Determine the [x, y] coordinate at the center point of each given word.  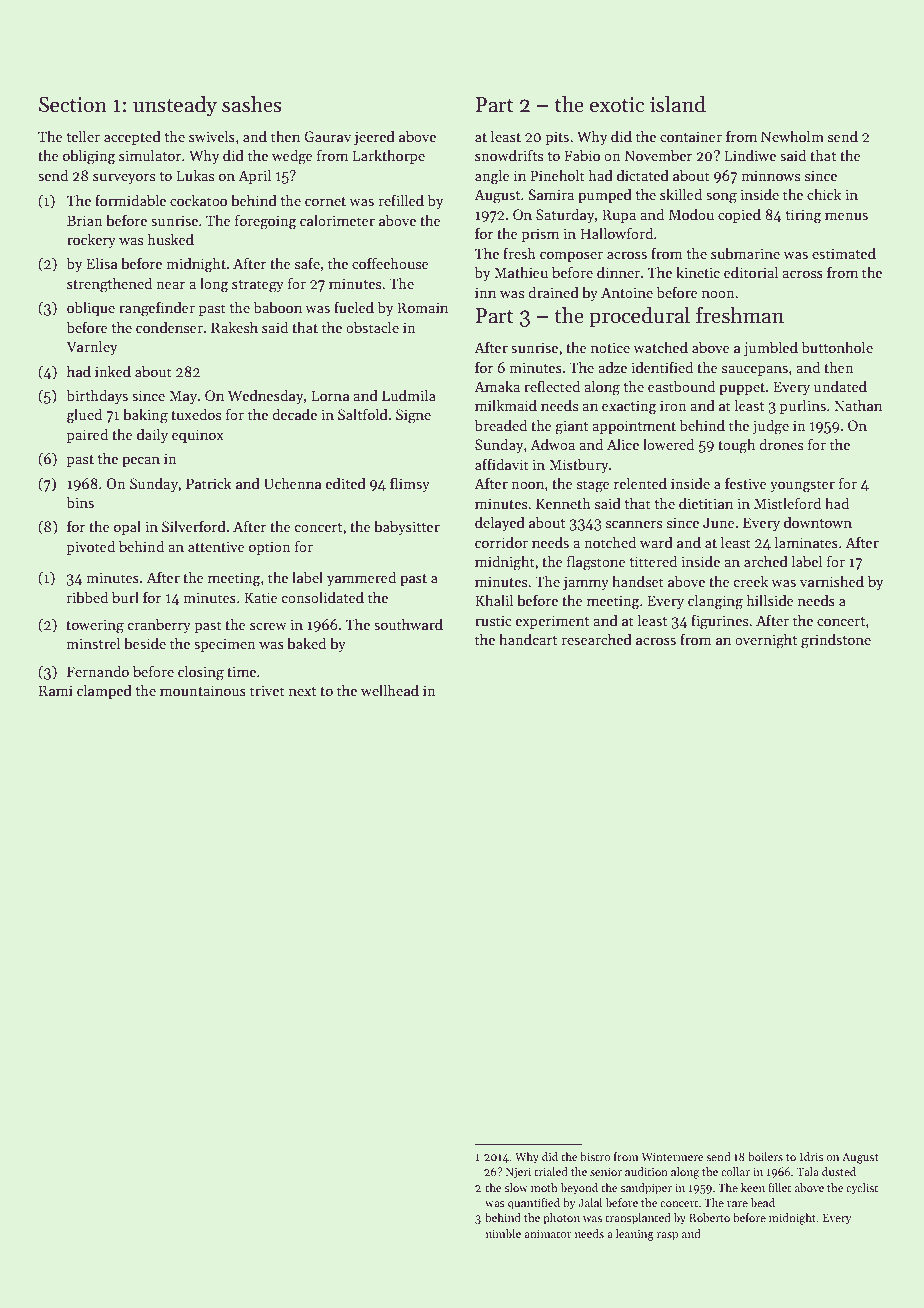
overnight [766, 641]
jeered [374, 137]
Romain [422, 307]
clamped [104, 691]
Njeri [518, 1173]
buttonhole [837, 347]
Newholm [792, 136]
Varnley [92, 347]
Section [73, 105]
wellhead [390, 690]
